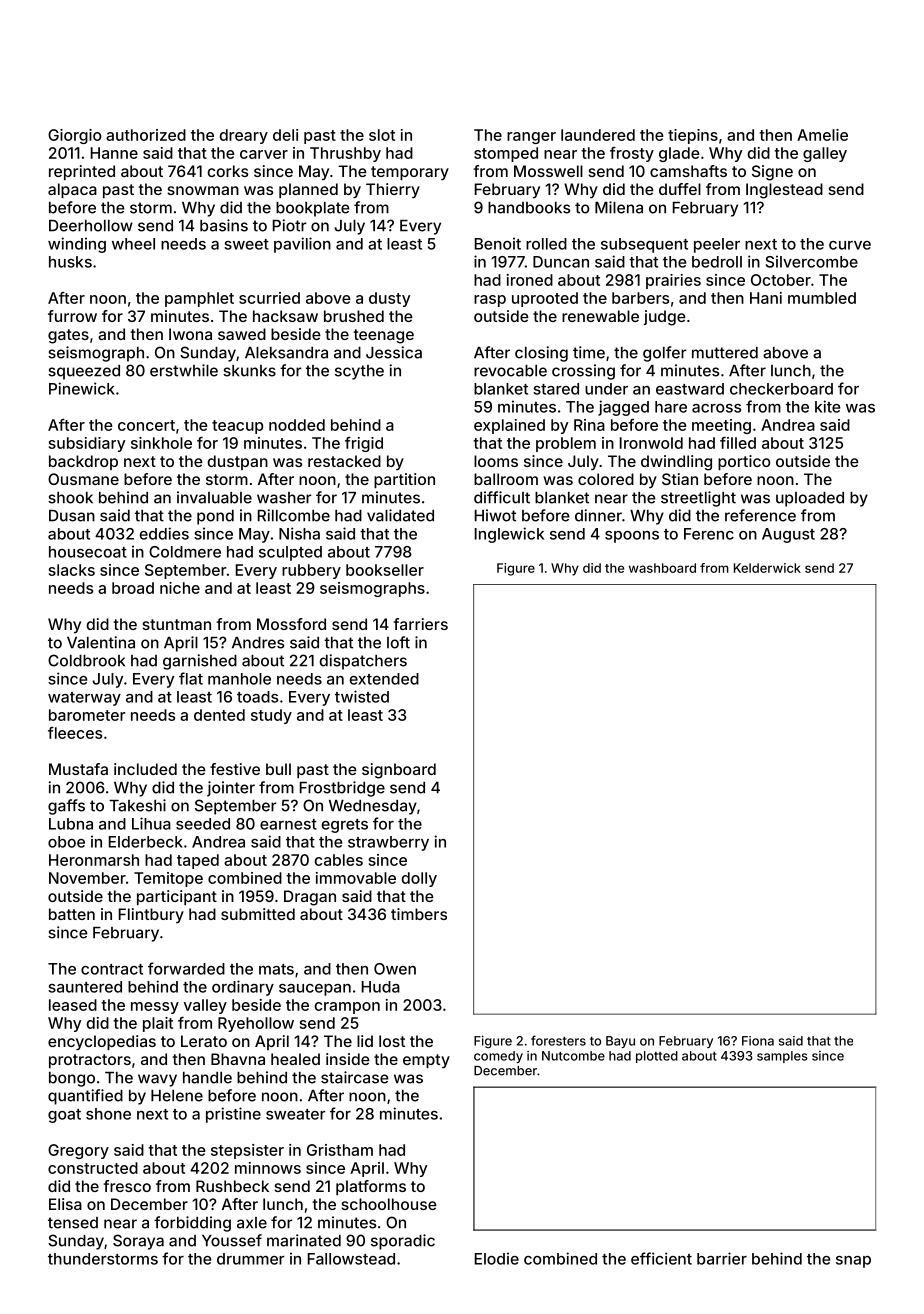 Image resolution: width=924 pixels, height=1314 pixels. What do you see at coordinates (509, 535) in the document?
I see `Inglewick` at bounding box center [509, 535].
